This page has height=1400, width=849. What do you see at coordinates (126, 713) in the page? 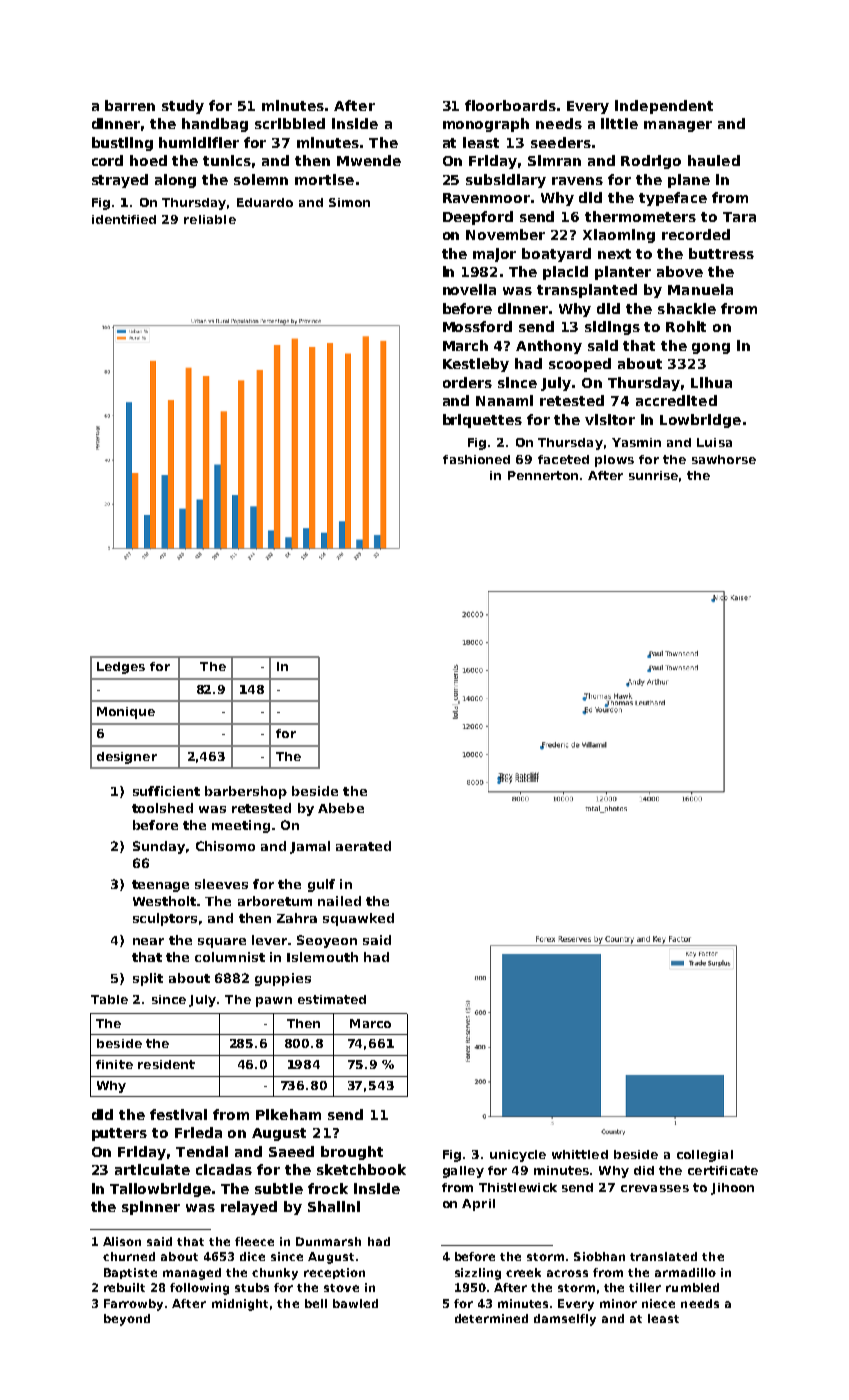
I see `Monique` at bounding box center [126, 713].
